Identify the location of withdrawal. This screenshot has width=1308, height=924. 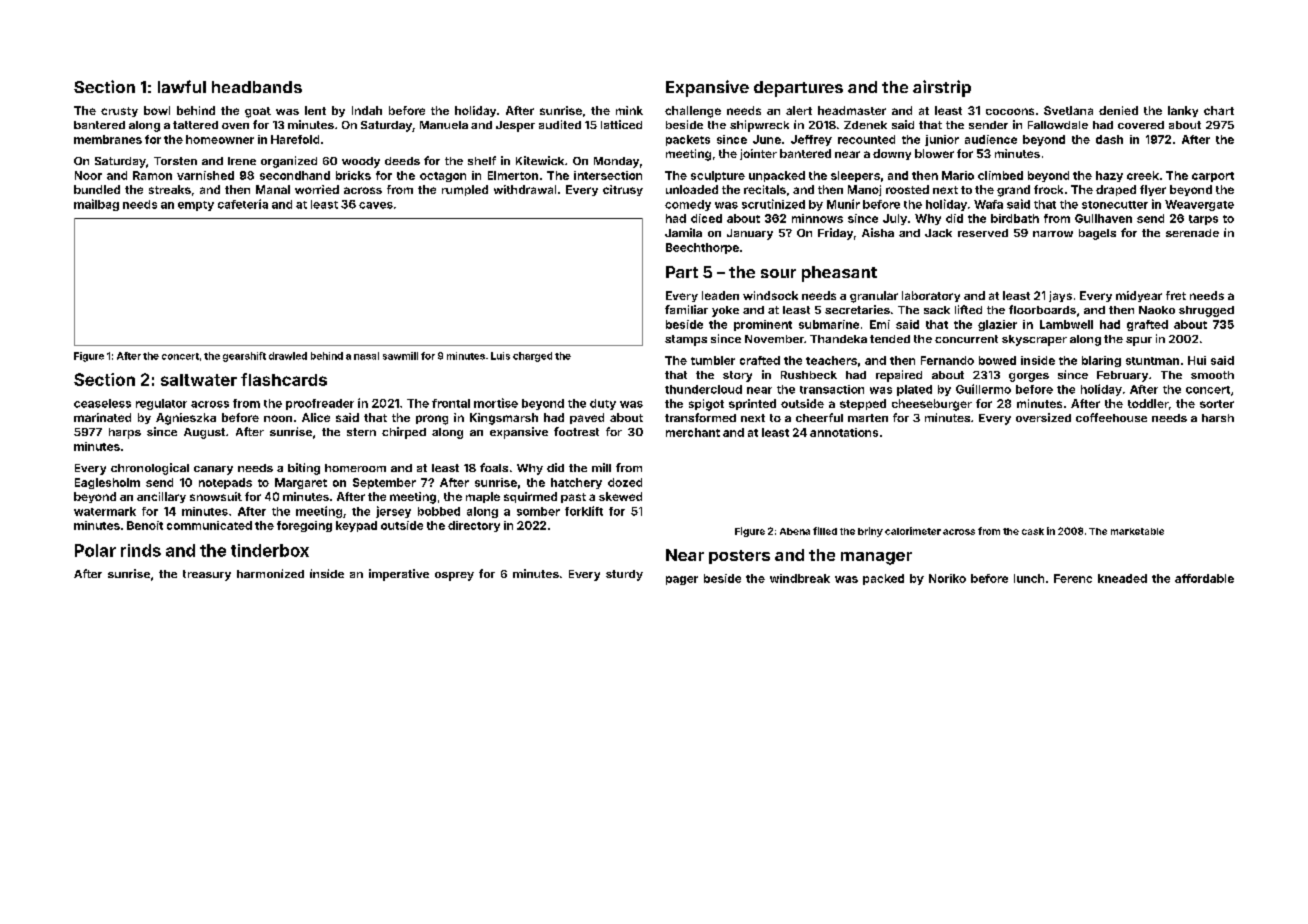
(525, 189).
